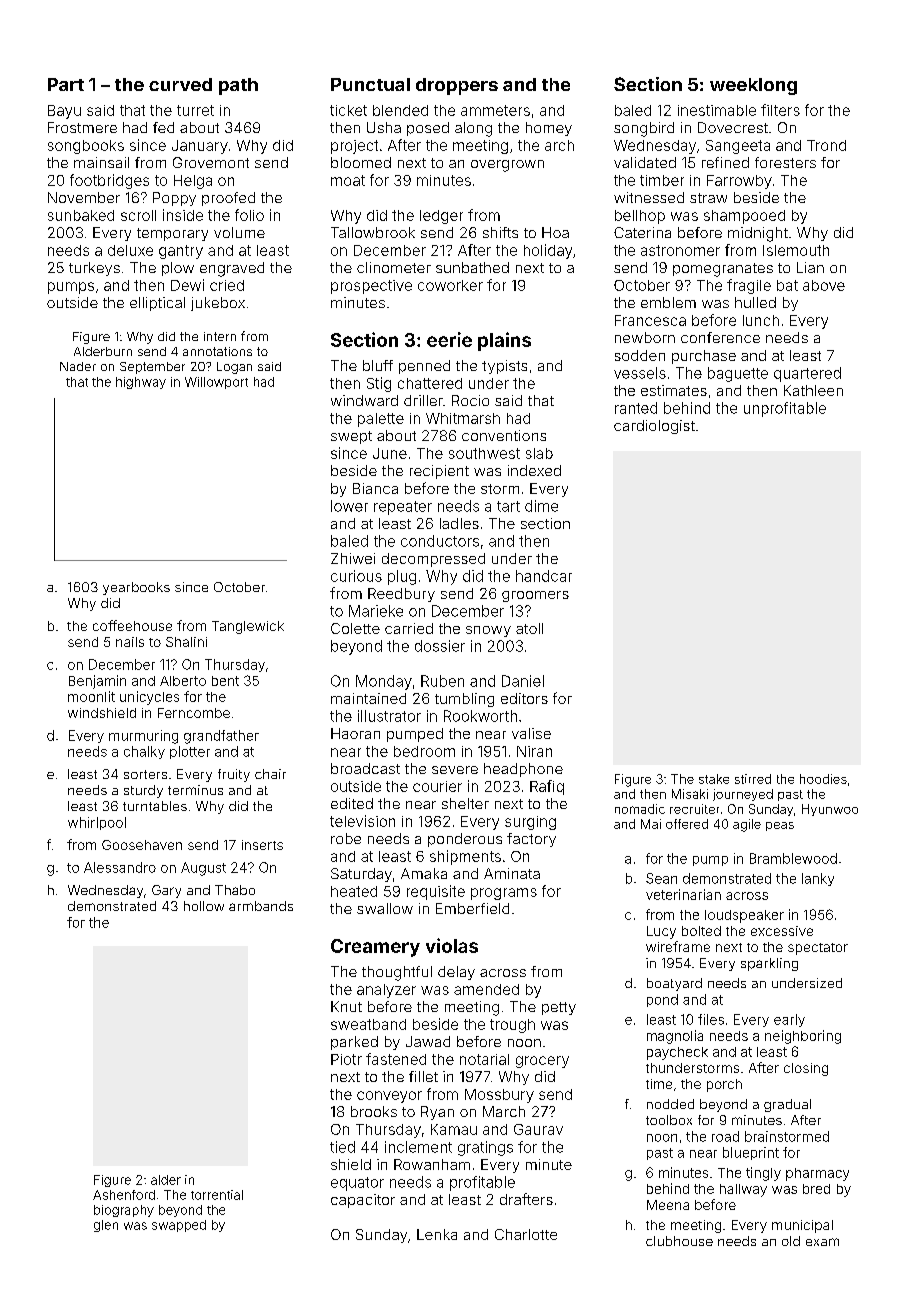 The image size is (908, 1316). I want to click on Goosehaven, so click(142, 845).
